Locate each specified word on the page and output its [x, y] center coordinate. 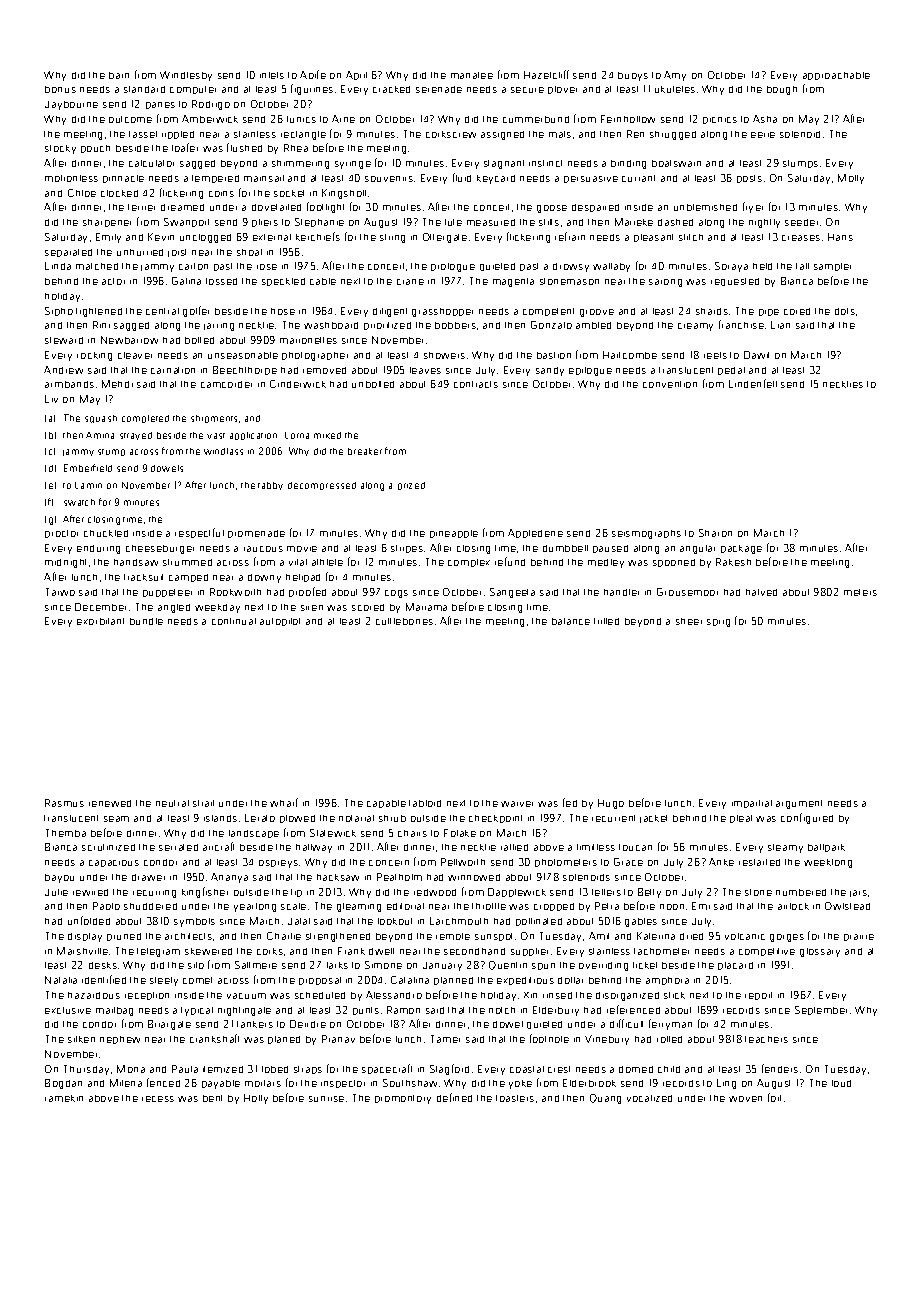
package [741, 549]
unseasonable [243, 355]
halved [761, 592]
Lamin [88, 485]
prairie [859, 937]
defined [454, 1097]
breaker [365, 451]
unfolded [89, 920]
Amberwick [210, 119]
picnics [720, 120]
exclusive [68, 1010]
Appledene [535, 533]
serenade [439, 89]
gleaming [359, 907]
